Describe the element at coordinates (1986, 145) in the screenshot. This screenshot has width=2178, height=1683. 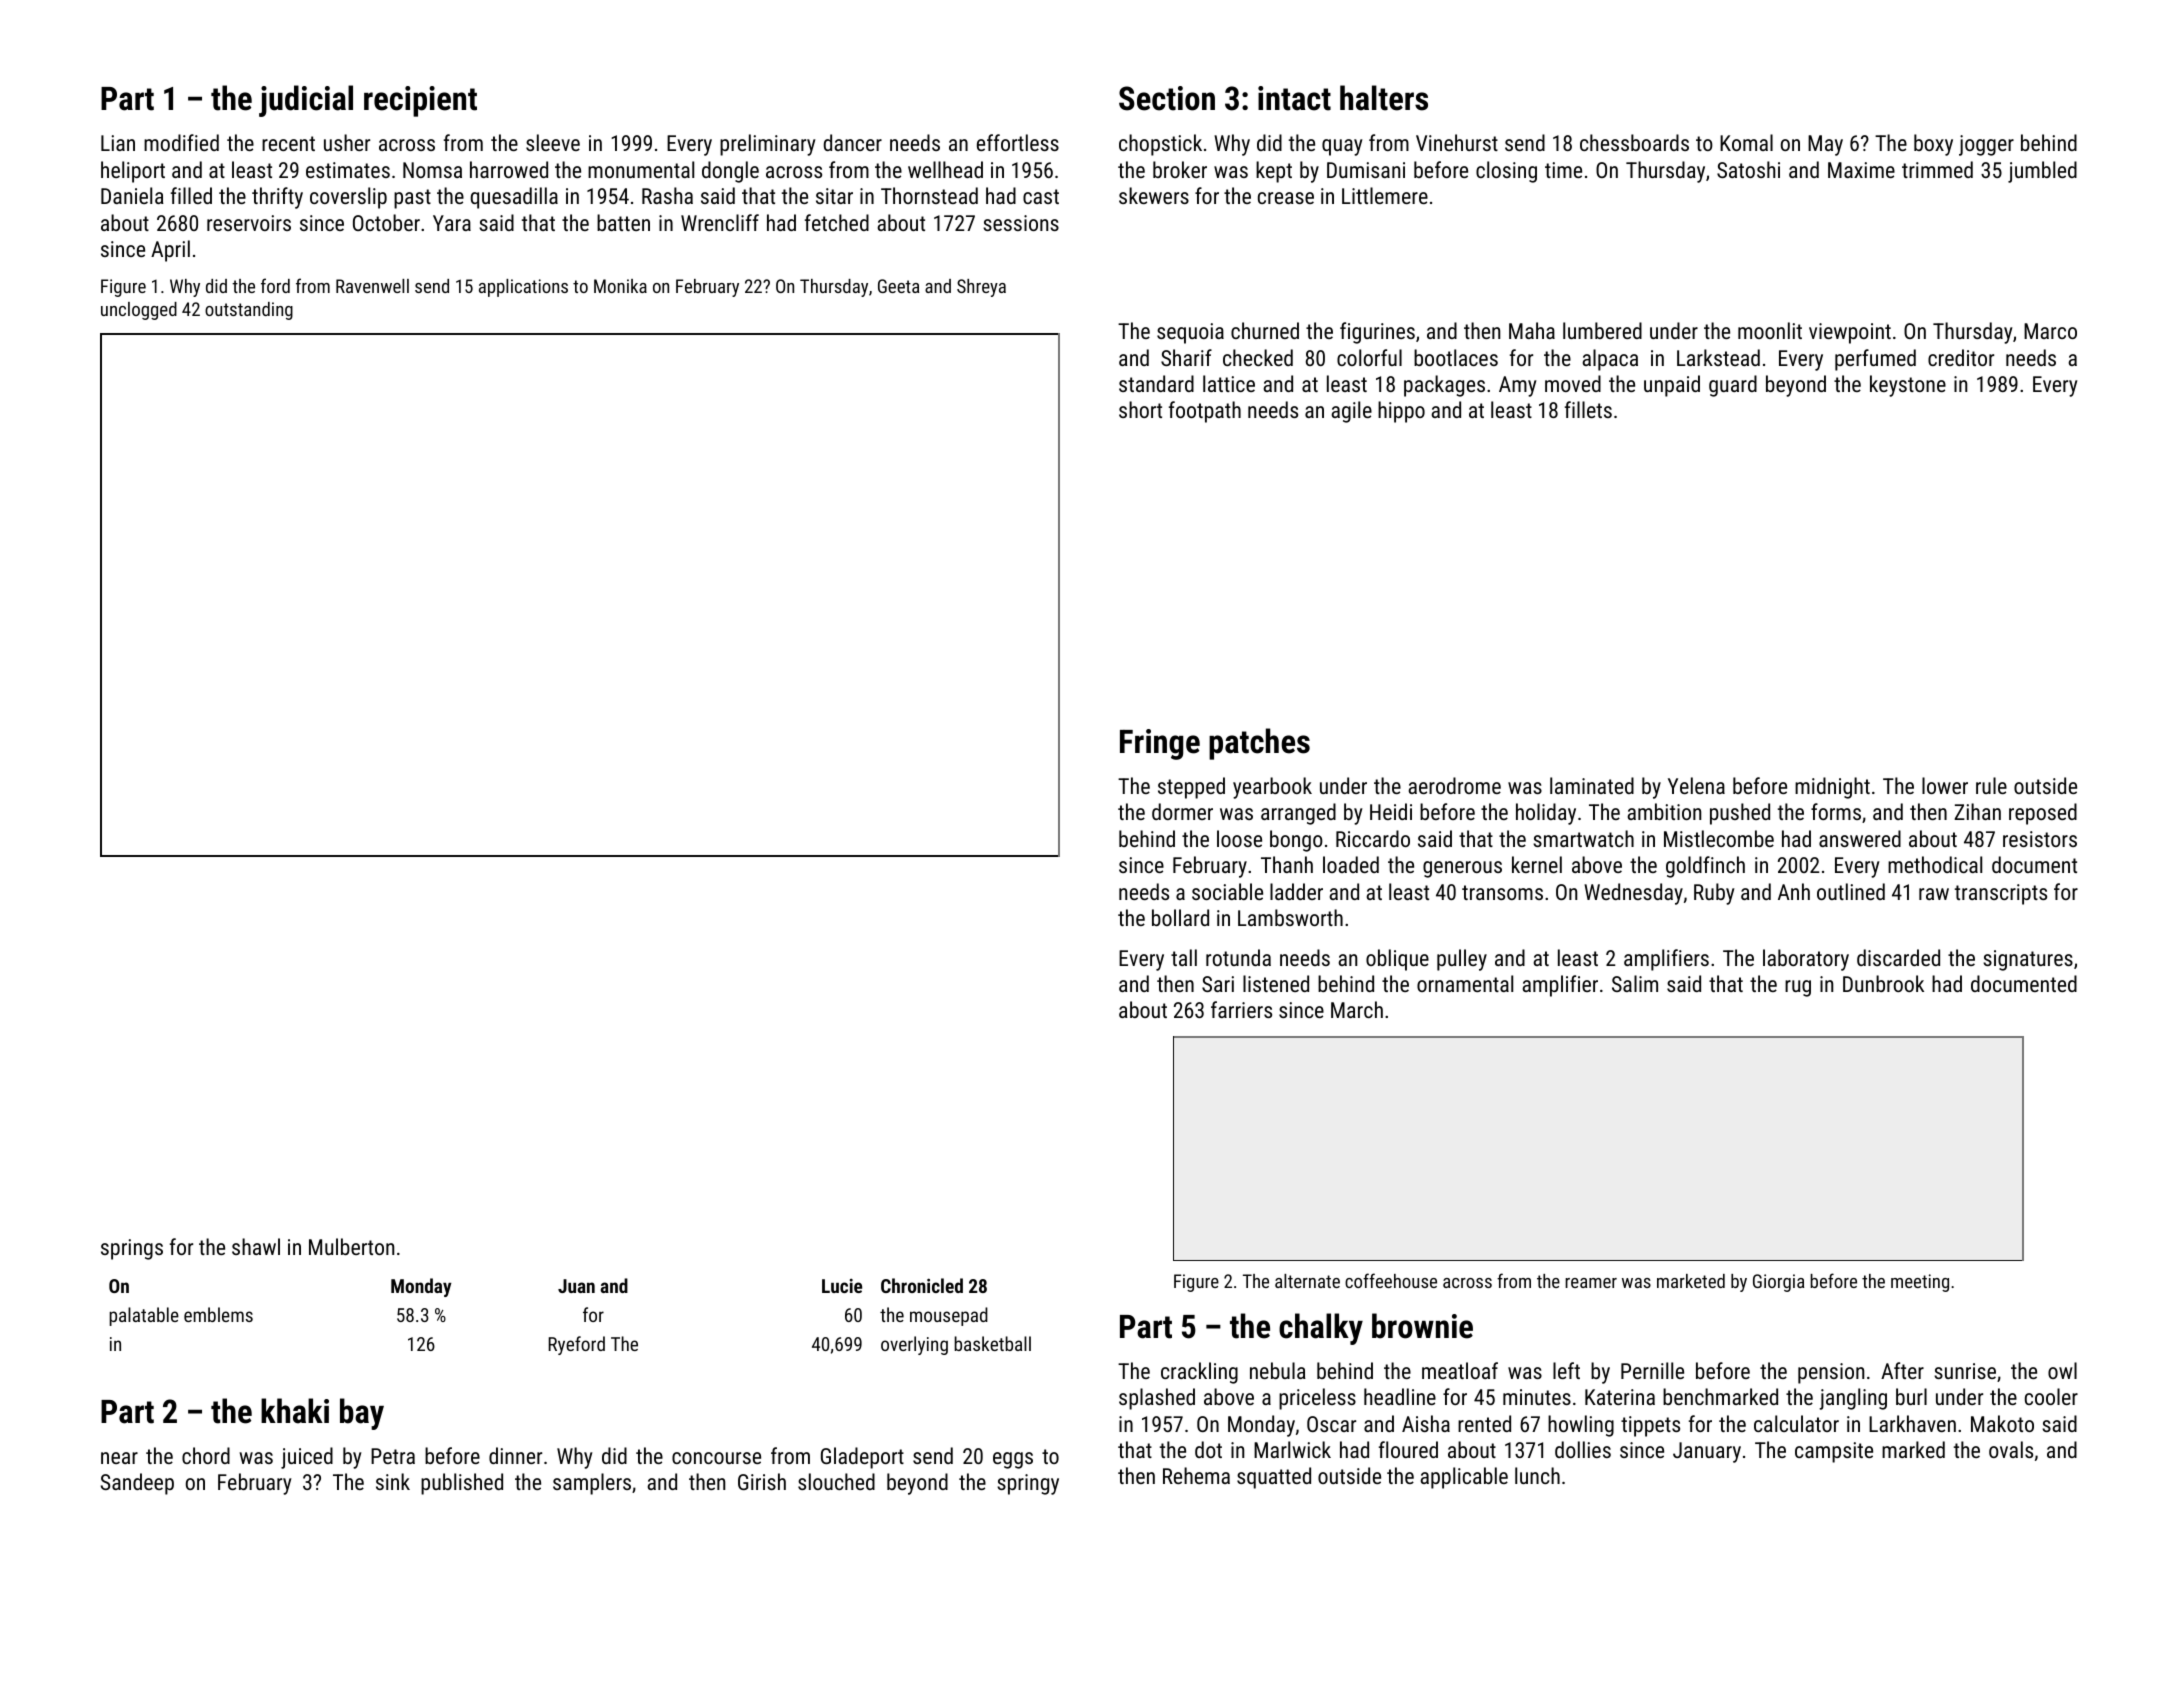
I see `jogger` at that location.
